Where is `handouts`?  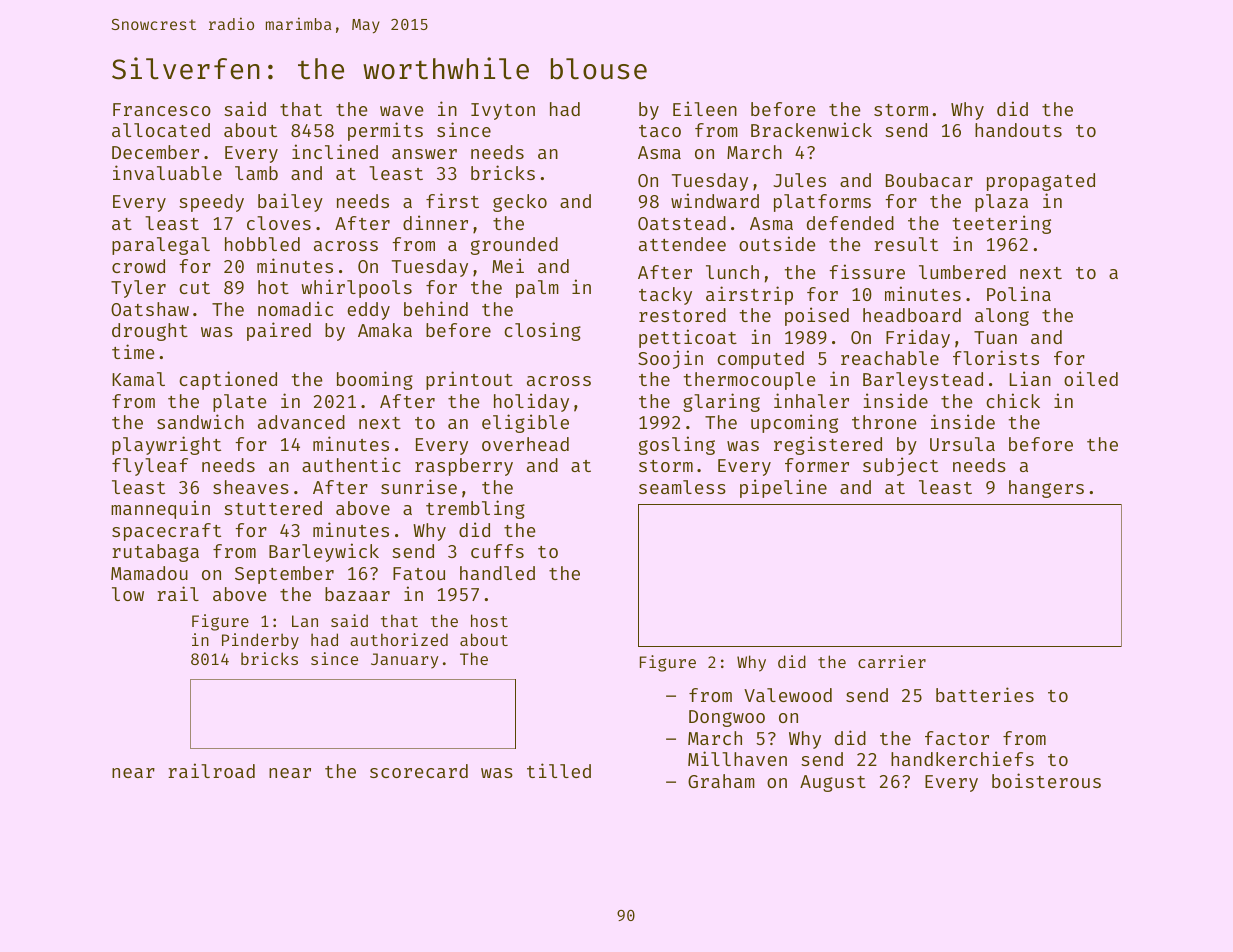 handouts is located at coordinates (1018, 130).
